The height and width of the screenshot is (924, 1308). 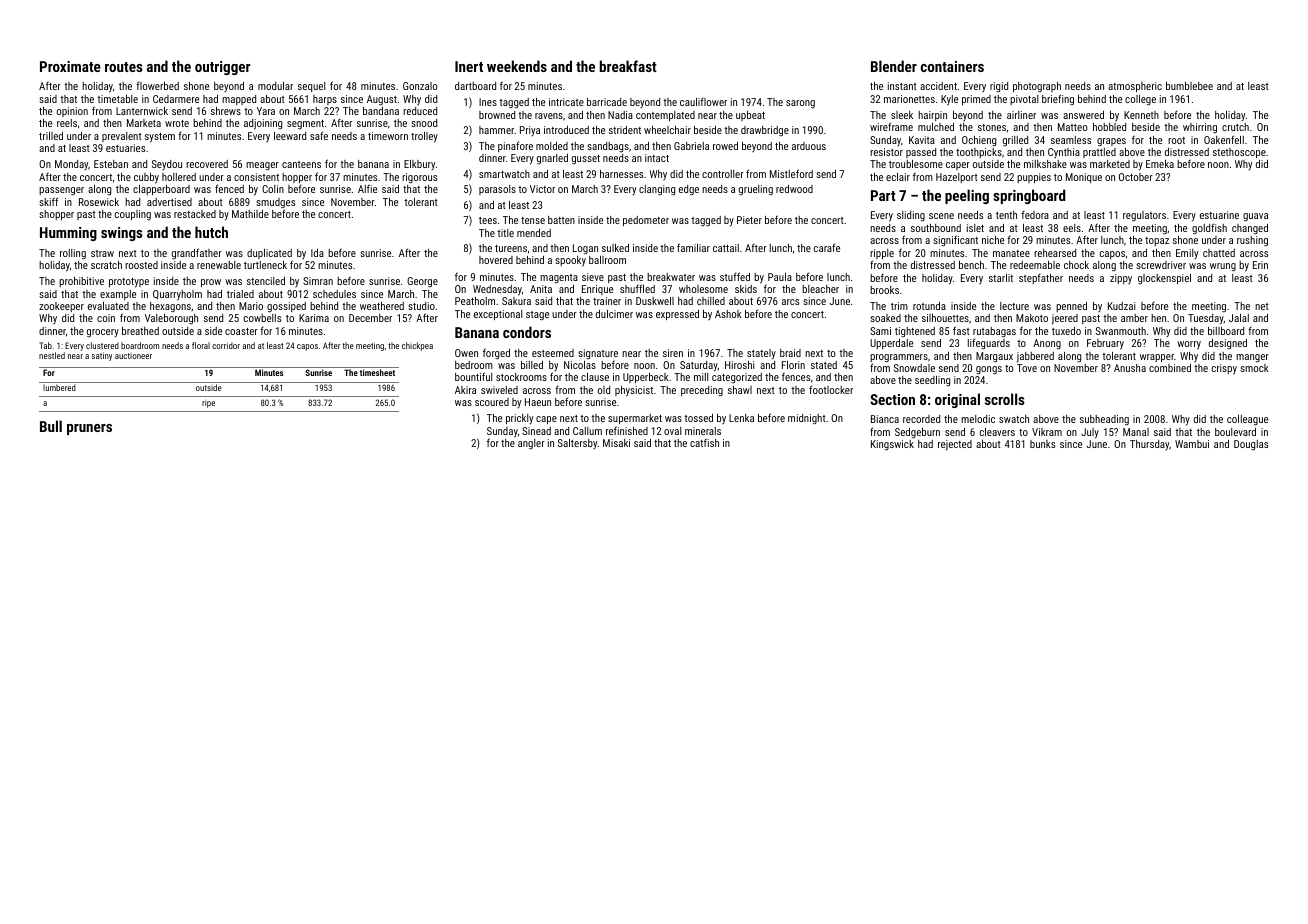 What do you see at coordinates (70, 66) in the screenshot?
I see `Proximate` at bounding box center [70, 66].
